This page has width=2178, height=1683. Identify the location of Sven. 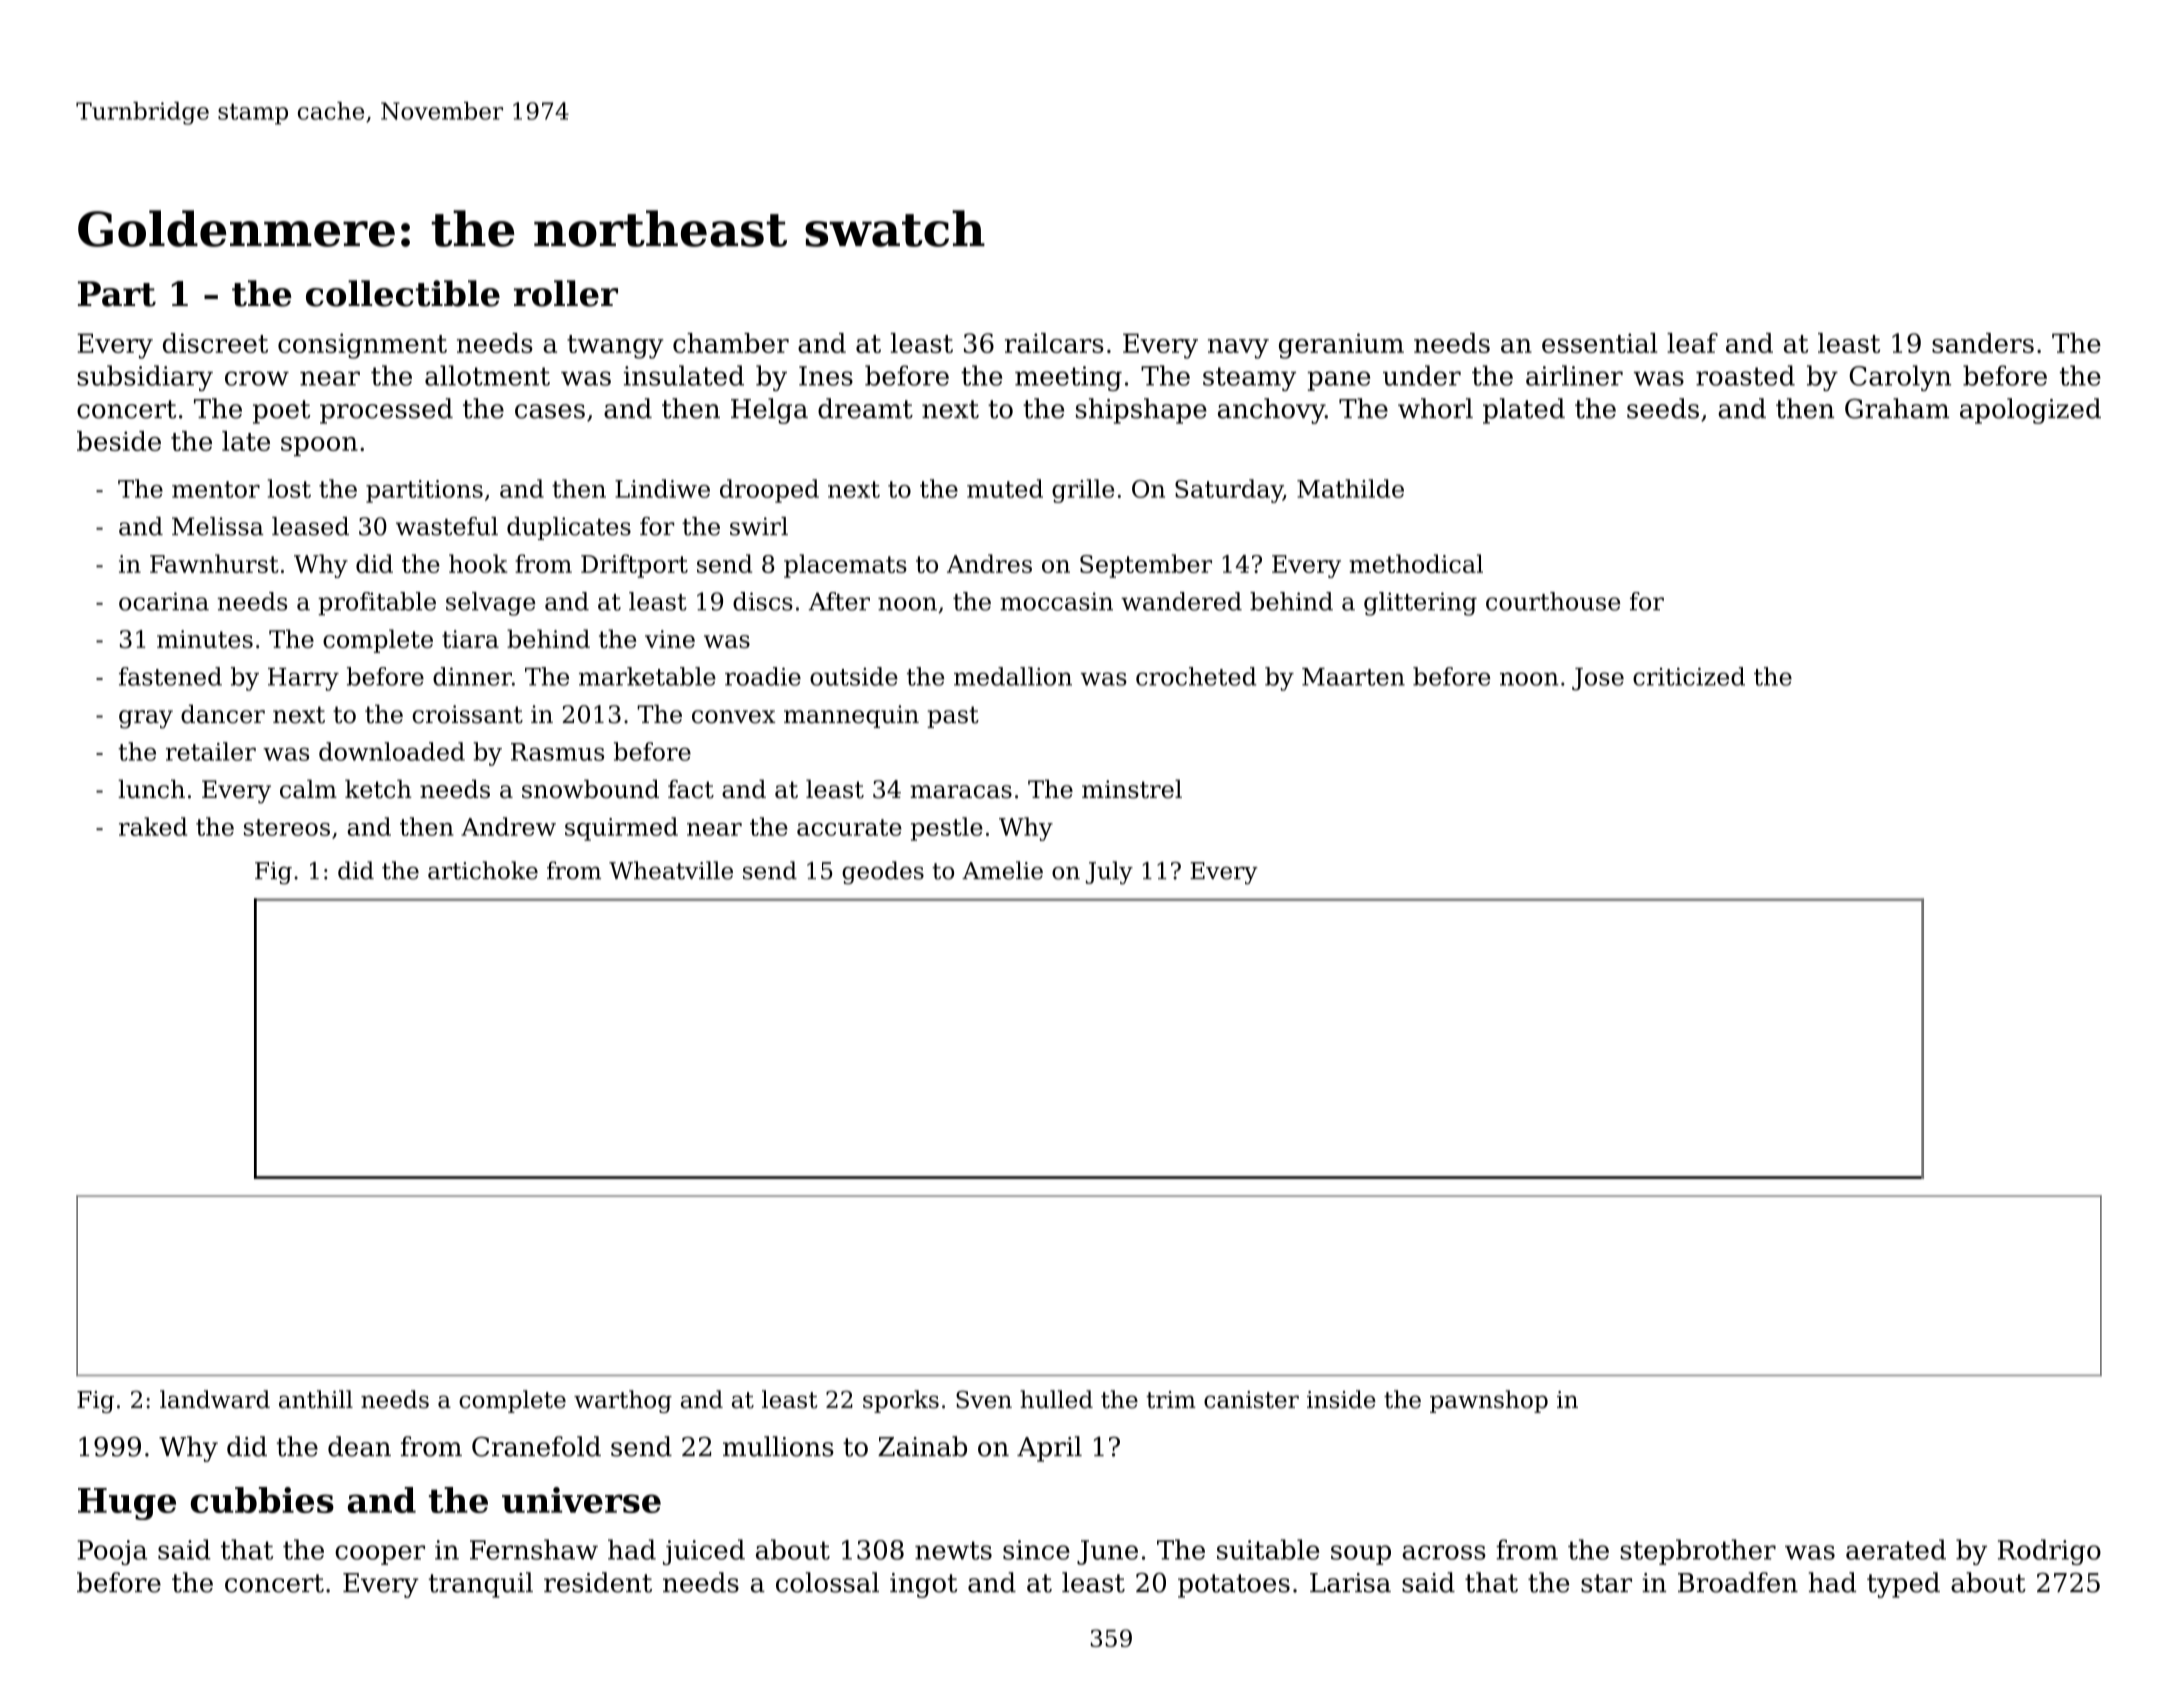
(984, 1399).
